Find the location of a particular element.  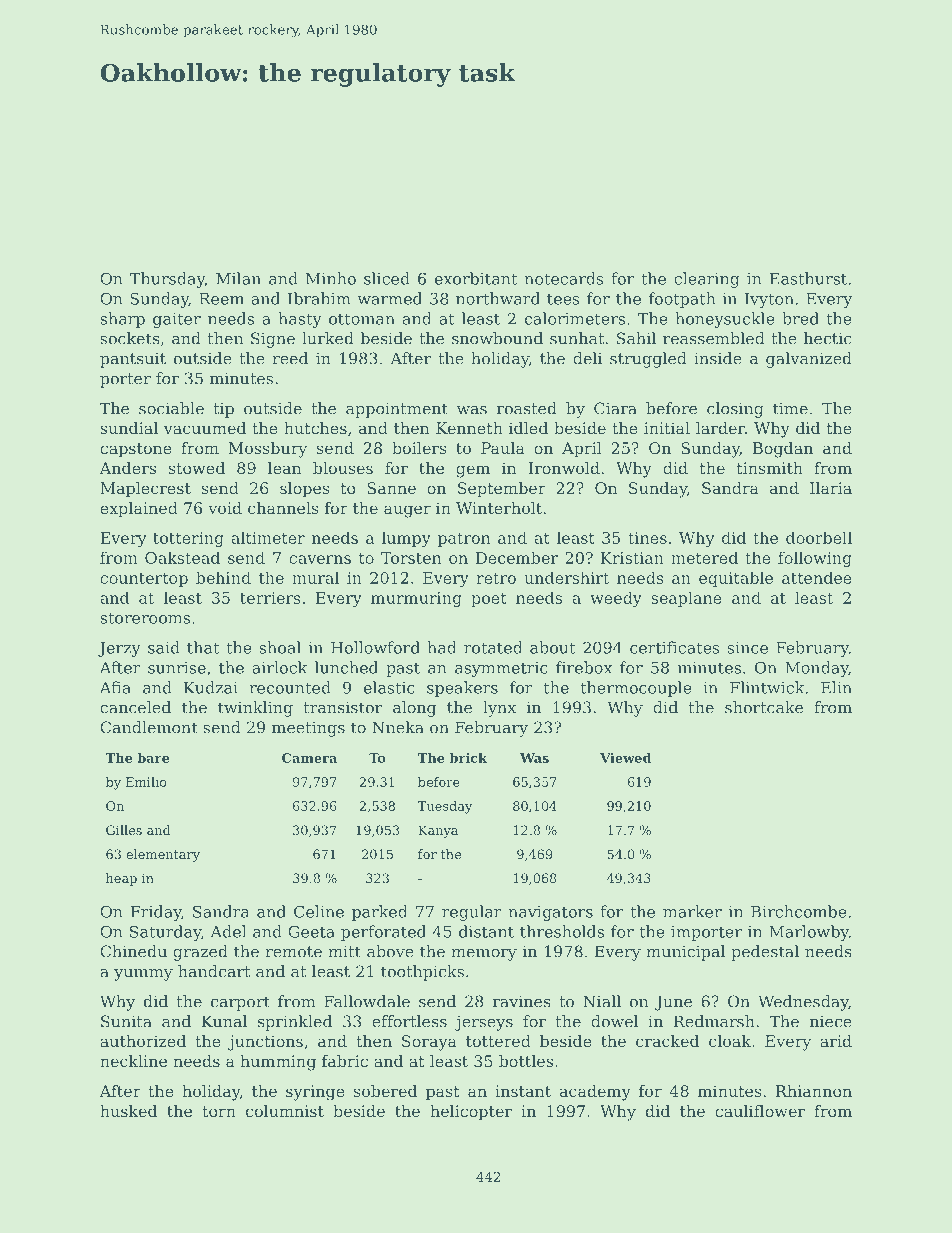

appointment is located at coordinates (397, 410).
